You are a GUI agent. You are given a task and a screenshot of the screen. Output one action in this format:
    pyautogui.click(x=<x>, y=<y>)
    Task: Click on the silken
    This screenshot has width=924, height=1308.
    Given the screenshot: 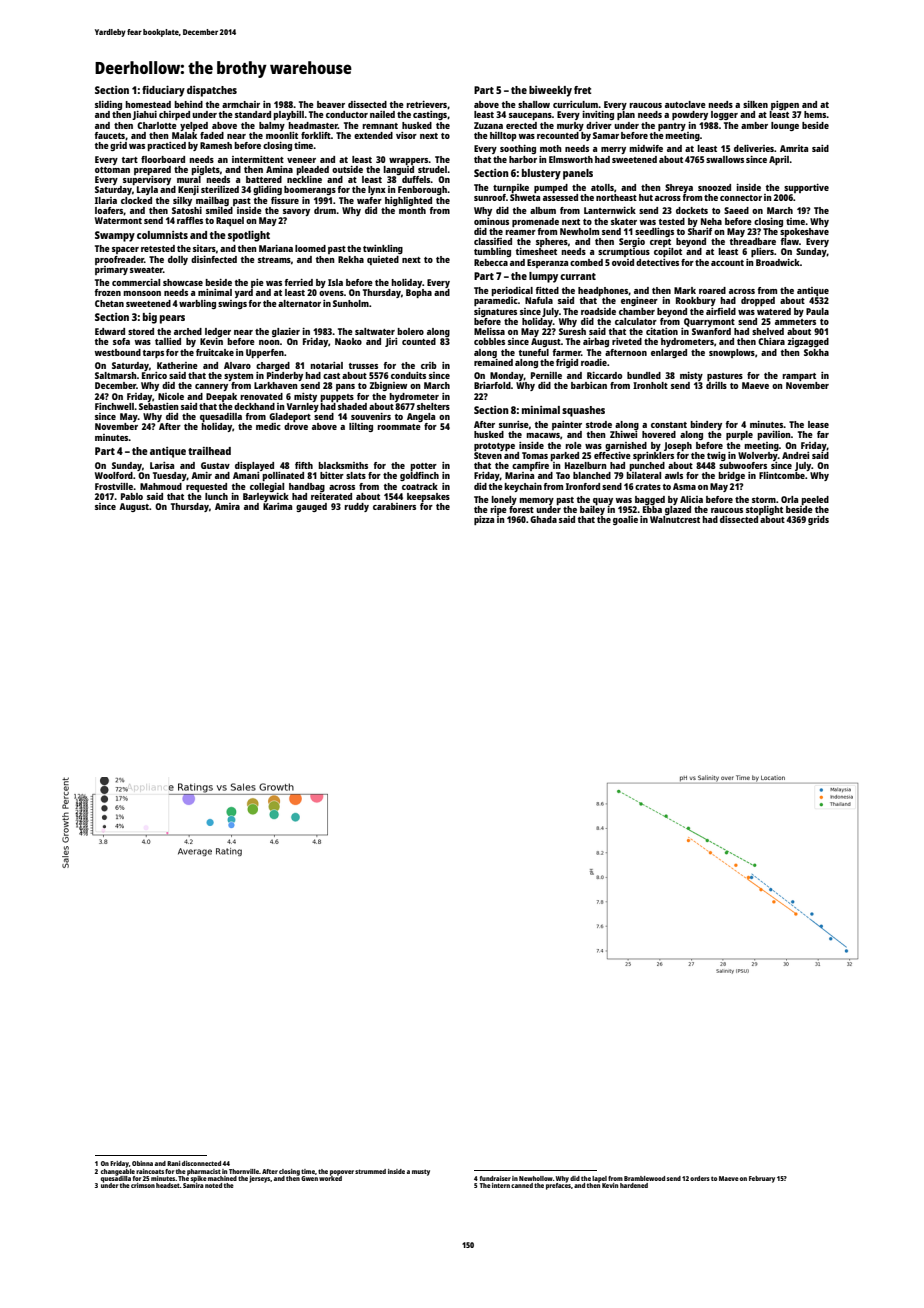 What is the action you would take?
    pyautogui.click(x=755, y=104)
